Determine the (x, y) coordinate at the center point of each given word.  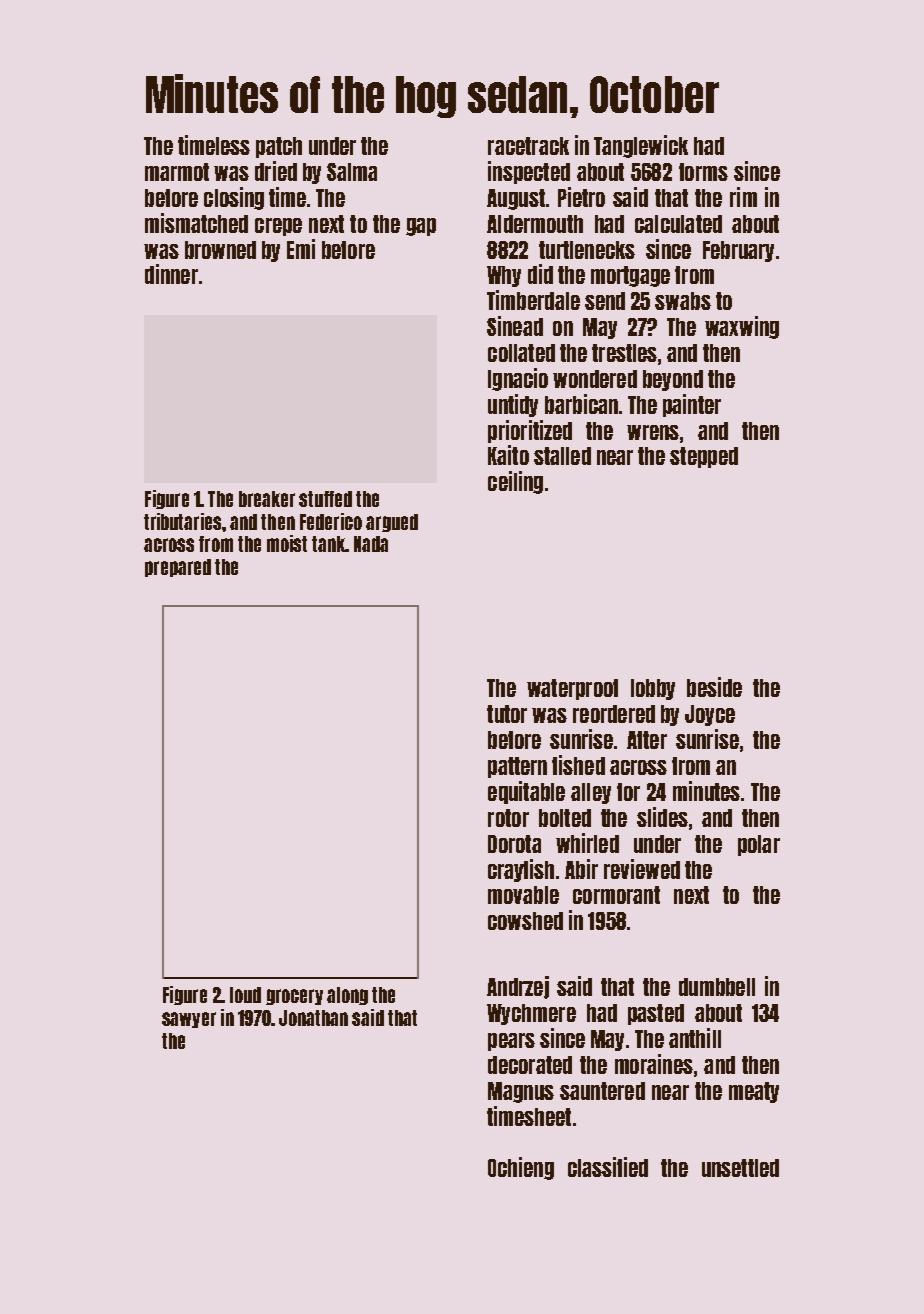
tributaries (182, 521)
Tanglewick (641, 146)
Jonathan (313, 1018)
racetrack (528, 146)
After (647, 740)
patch (279, 147)
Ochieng (521, 1168)
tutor (507, 714)
